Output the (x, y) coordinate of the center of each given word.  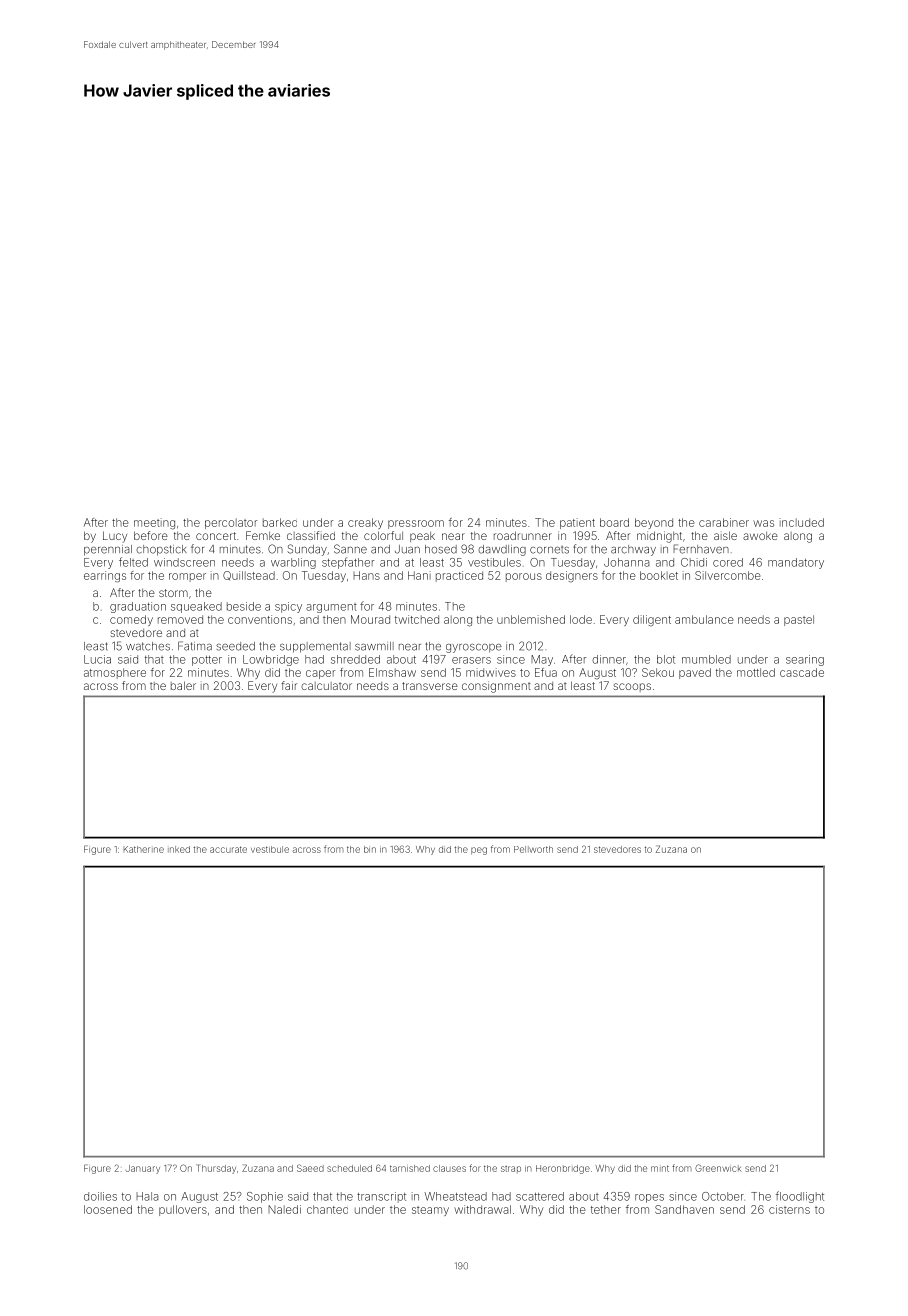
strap (511, 1169)
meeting (154, 524)
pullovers (183, 1210)
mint (660, 1168)
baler (183, 685)
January (143, 1169)
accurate (228, 849)
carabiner (724, 522)
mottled (756, 672)
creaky (365, 523)
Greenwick (718, 1168)
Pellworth (533, 849)
